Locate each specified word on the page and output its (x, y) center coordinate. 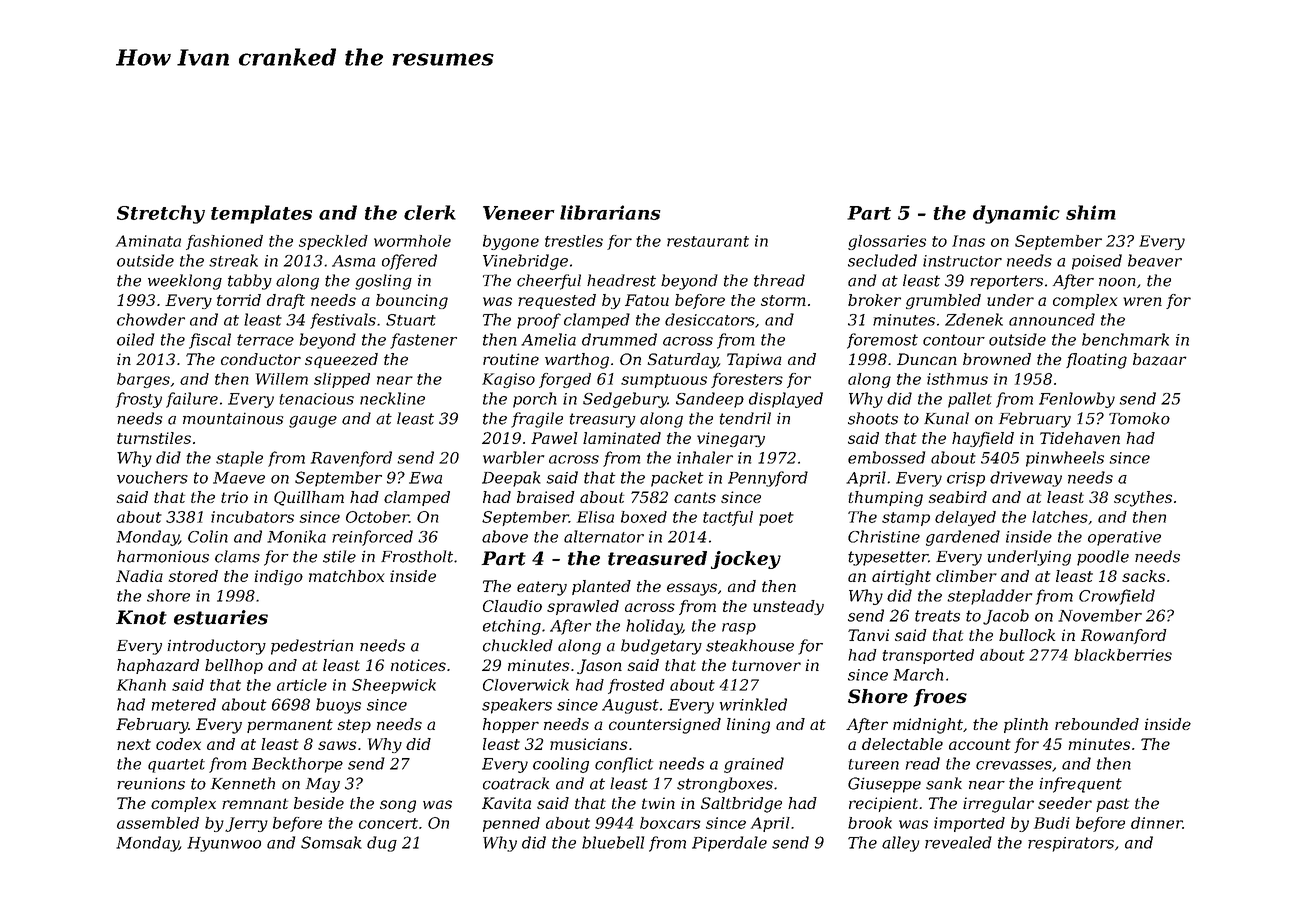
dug (382, 844)
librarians (610, 212)
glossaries (887, 242)
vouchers (152, 477)
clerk (430, 212)
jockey (746, 560)
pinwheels (1065, 459)
